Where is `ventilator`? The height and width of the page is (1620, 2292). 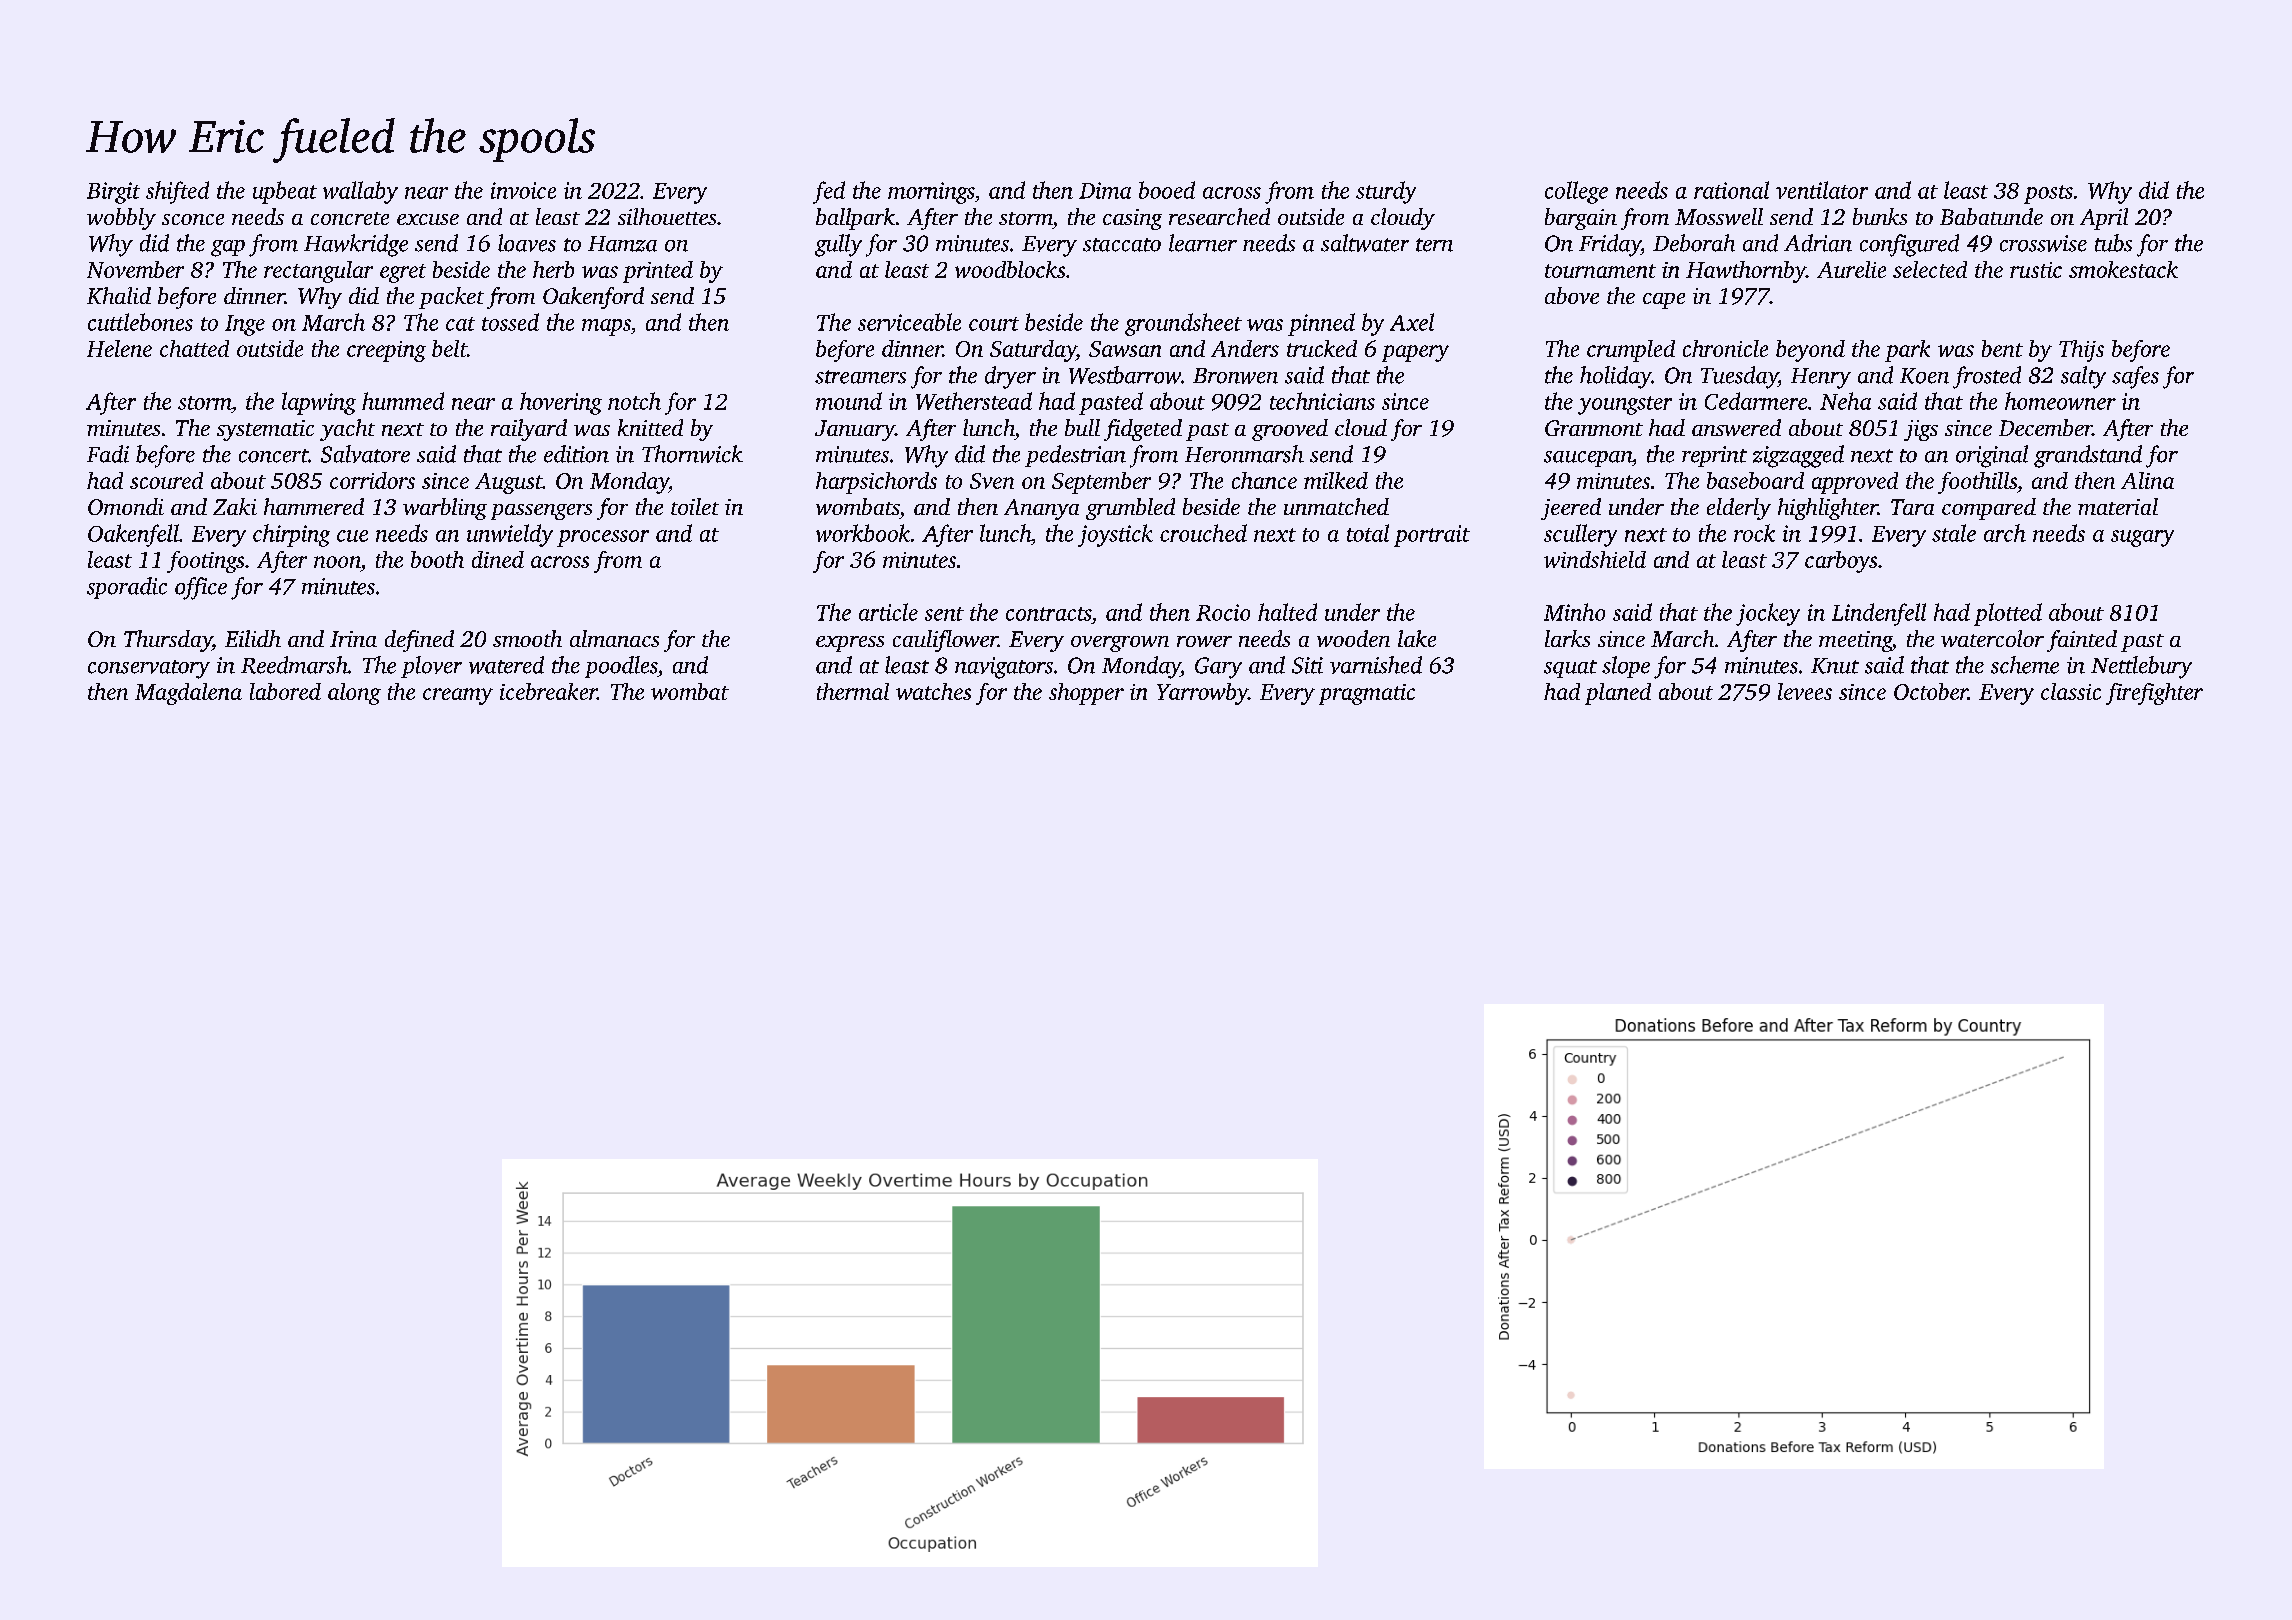 ventilator is located at coordinates (1822, 190).
